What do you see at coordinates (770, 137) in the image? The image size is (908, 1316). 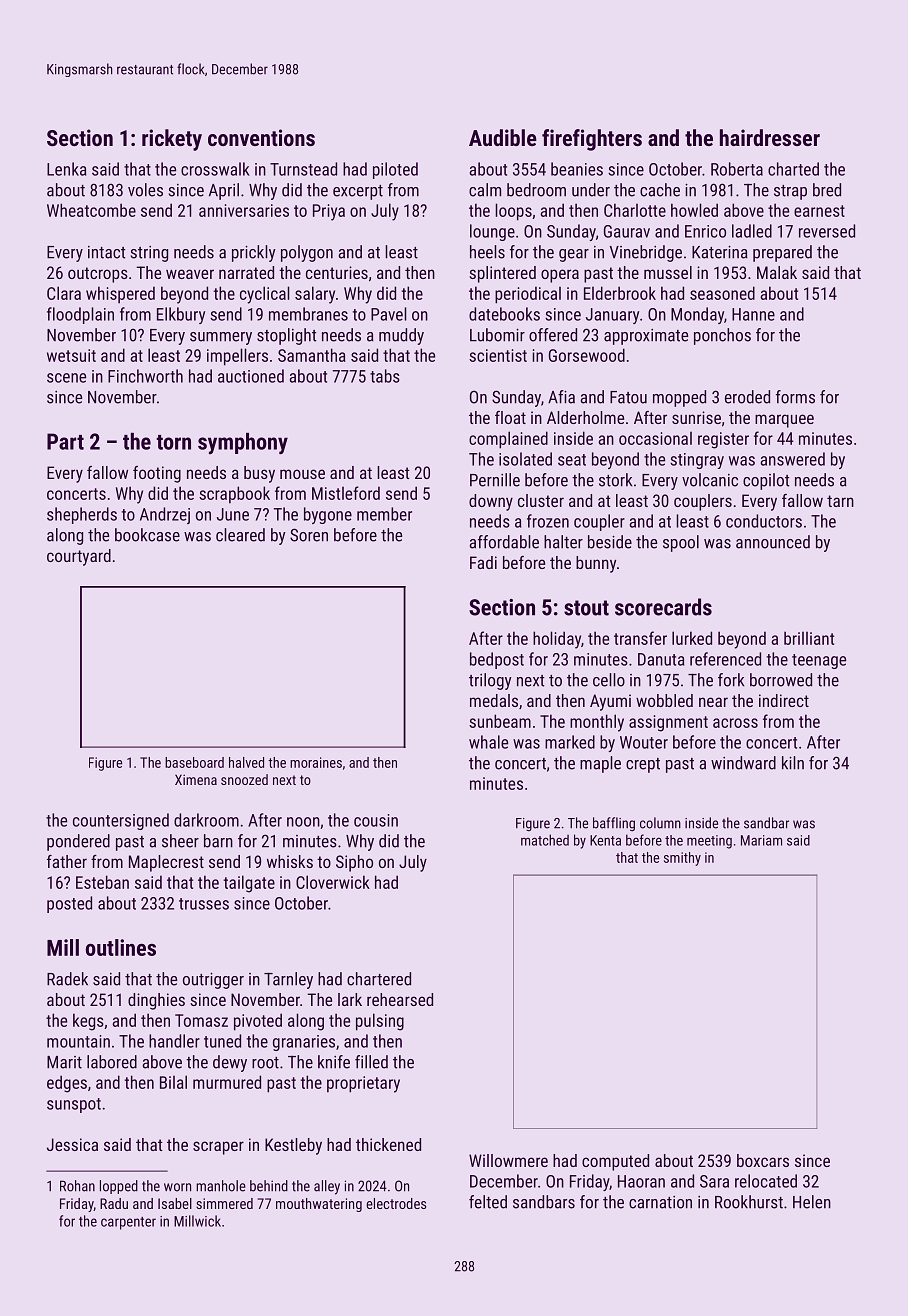 I see `hairdresser` at bounding box center [770, 137].
